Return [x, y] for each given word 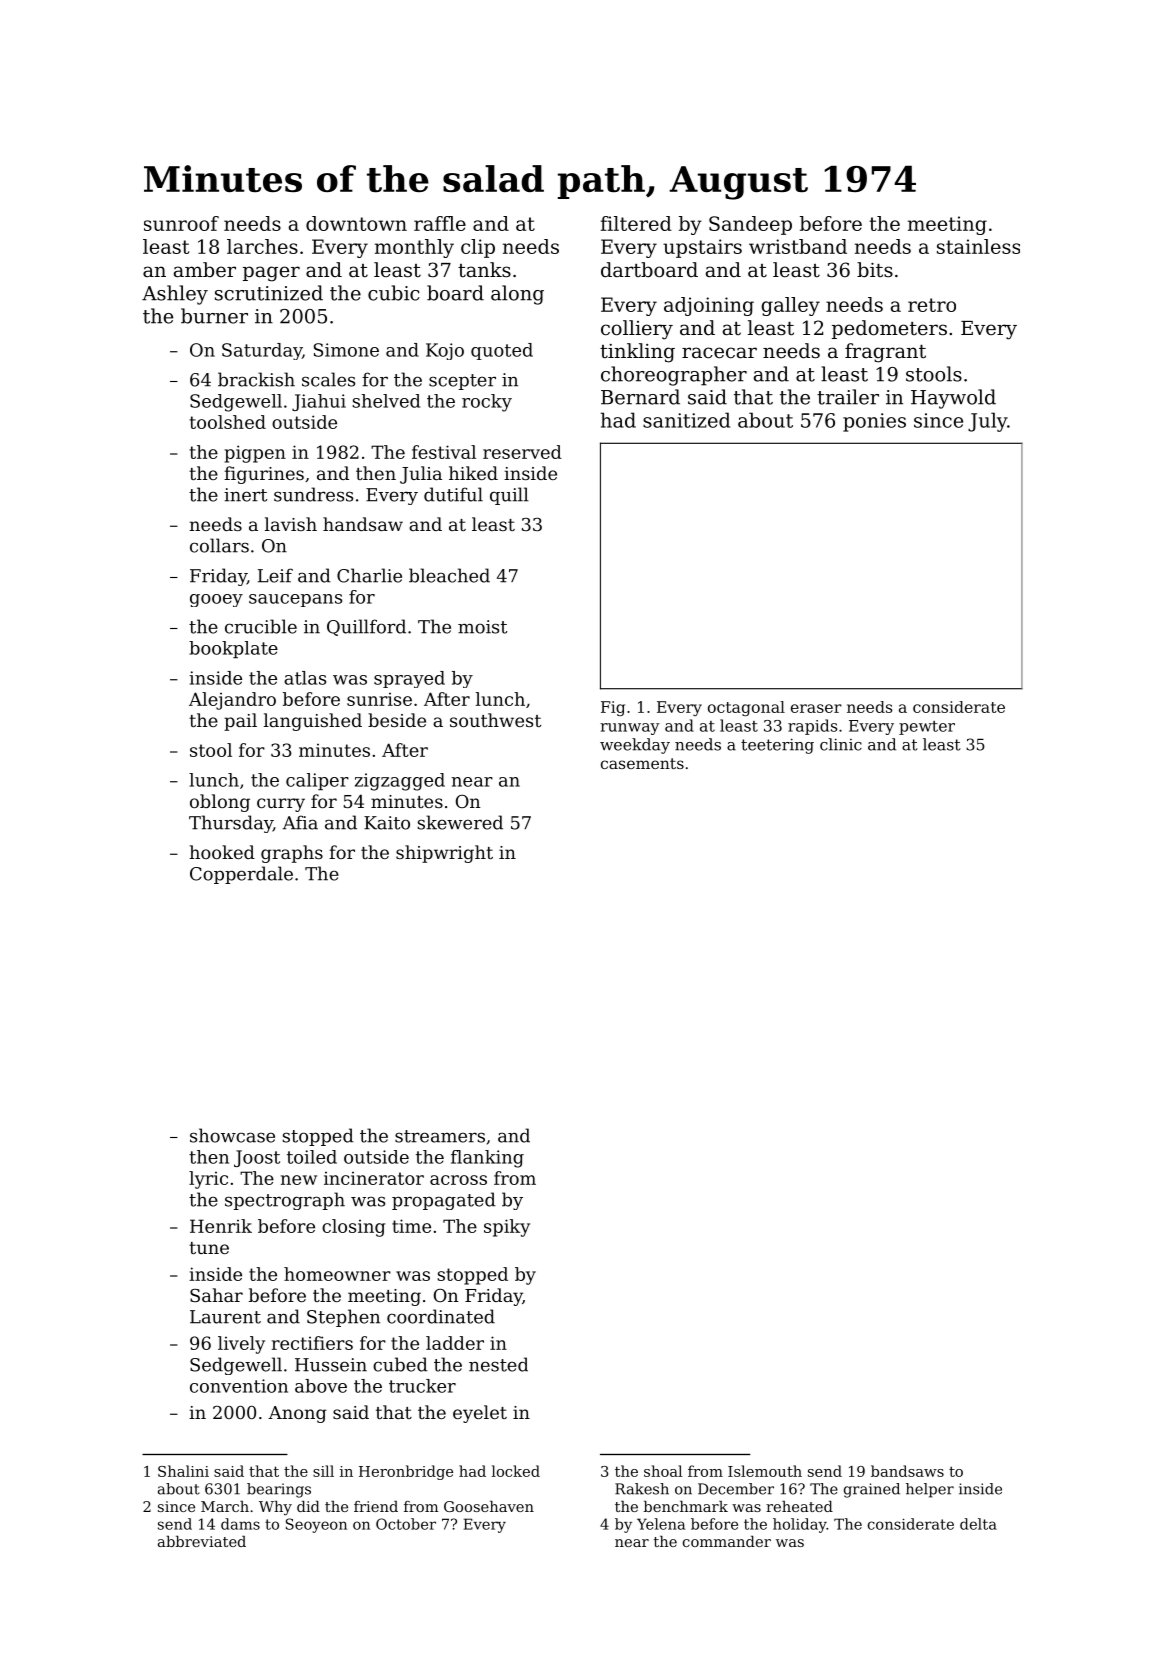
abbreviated [202, 1541]
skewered [460, 822]
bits [875, 270]
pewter [927, 728]
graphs [292, 854]
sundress [313, 494]
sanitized [686, 420]
